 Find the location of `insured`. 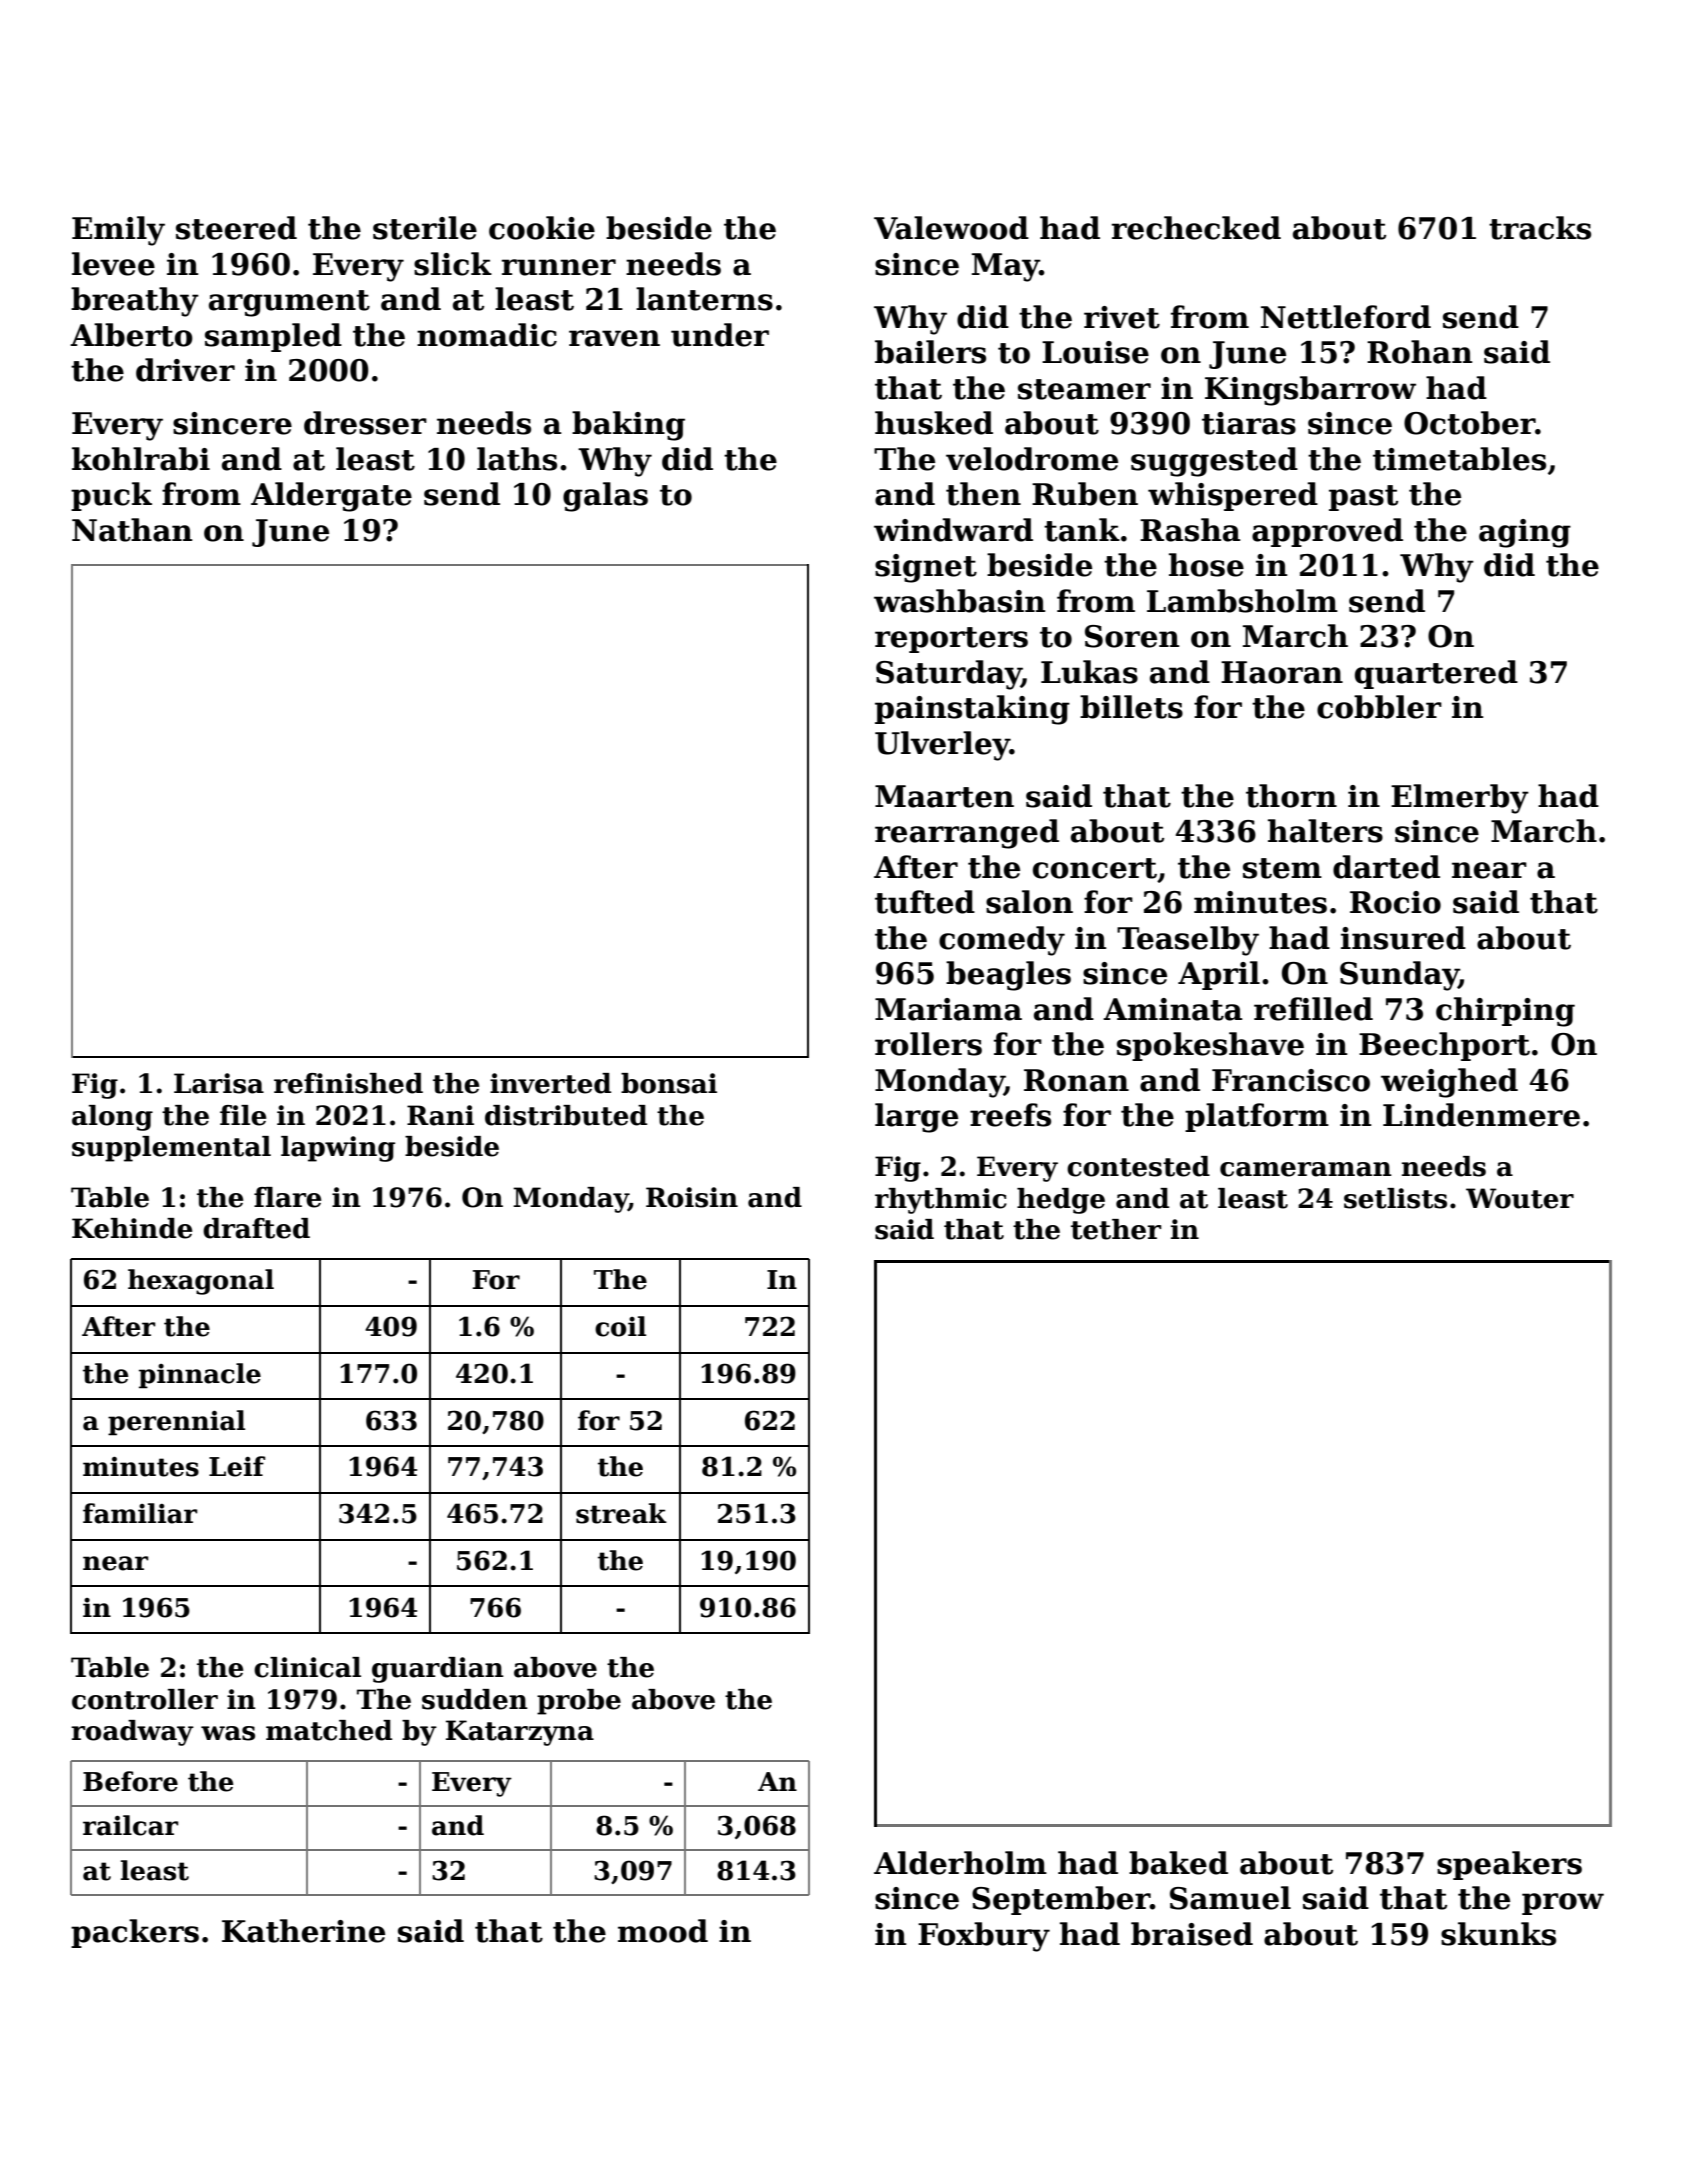

insured is located at coordinates (1403, 938).
